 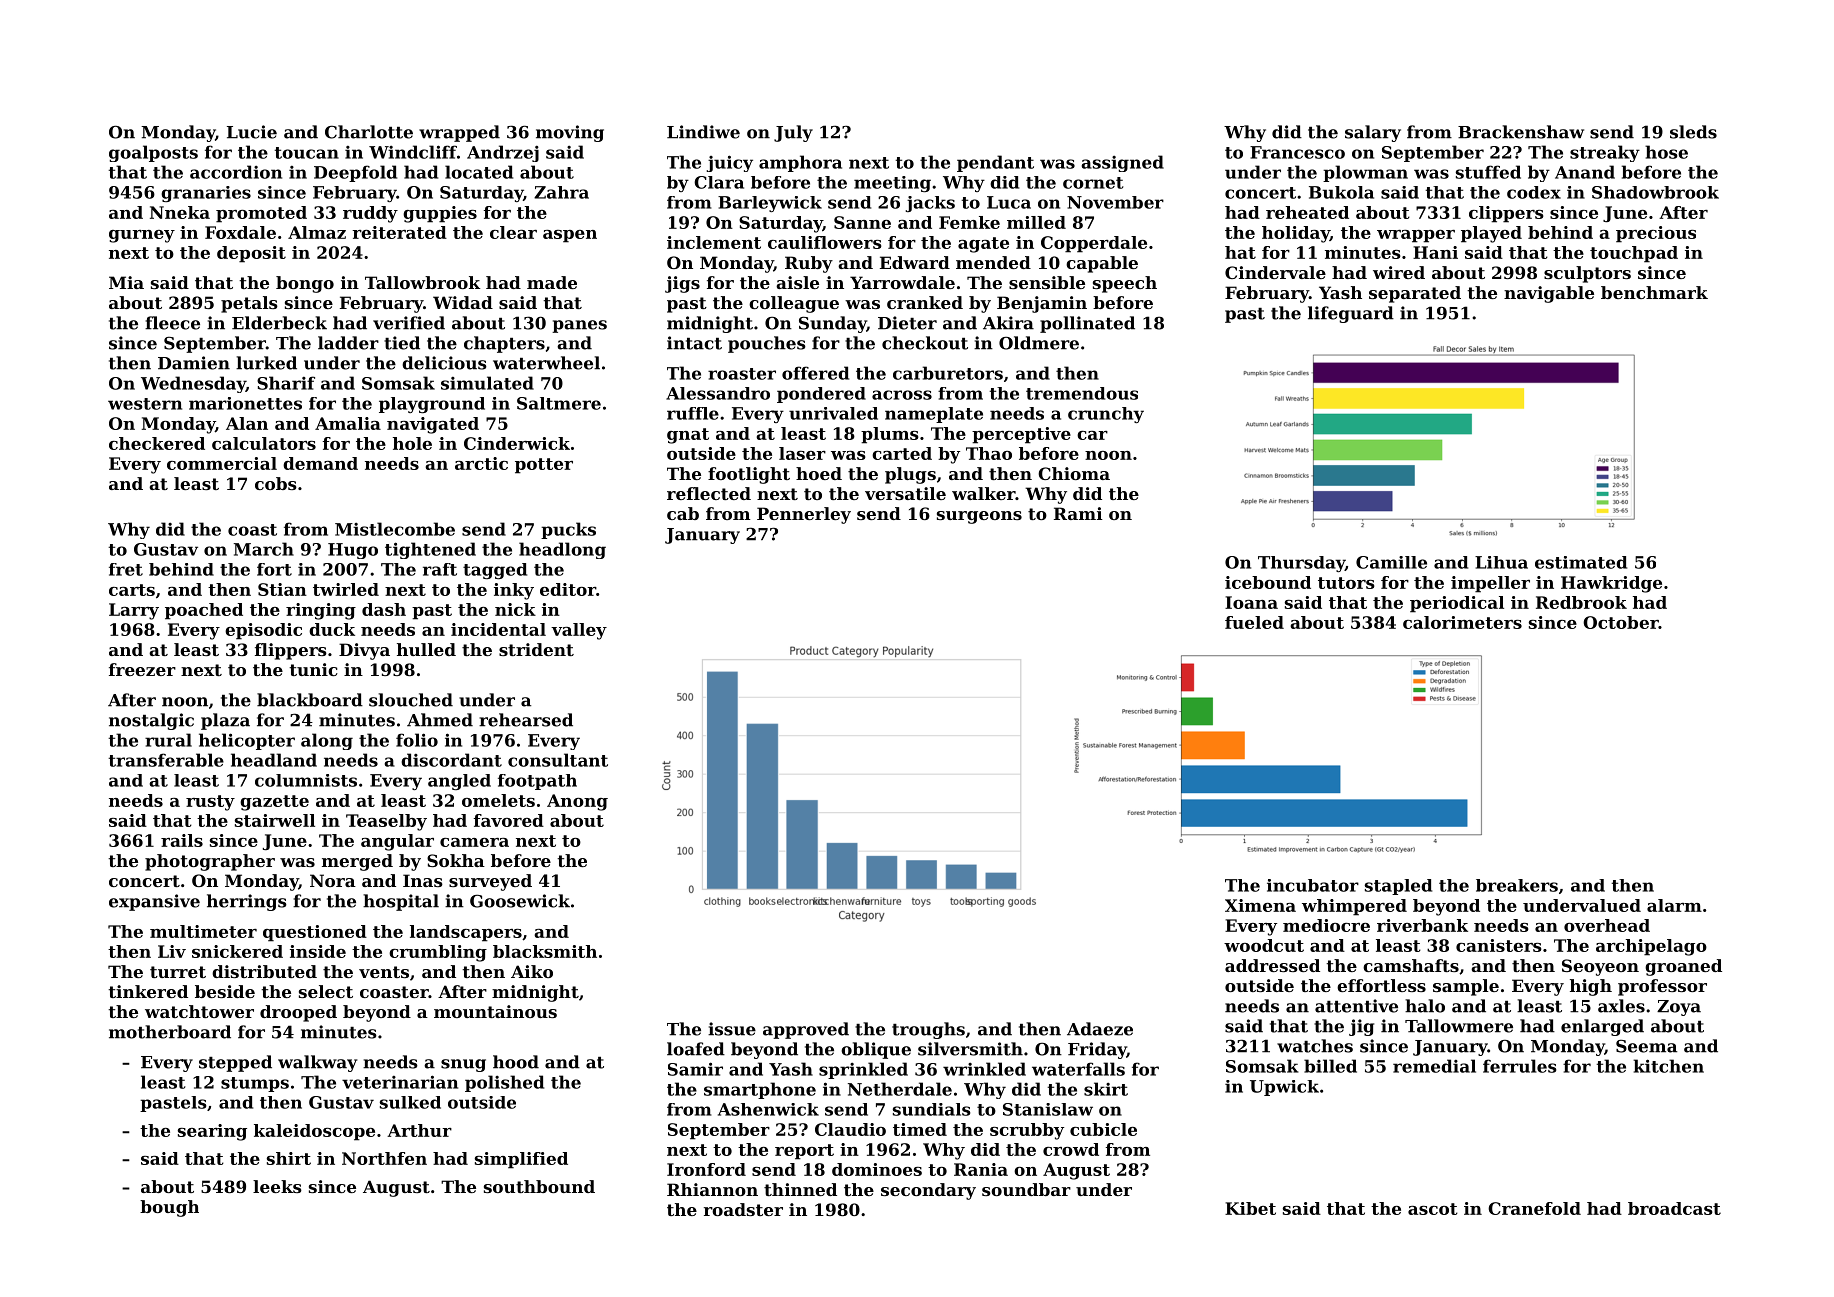 I want to click on mended, so click(x=993, y=262).
